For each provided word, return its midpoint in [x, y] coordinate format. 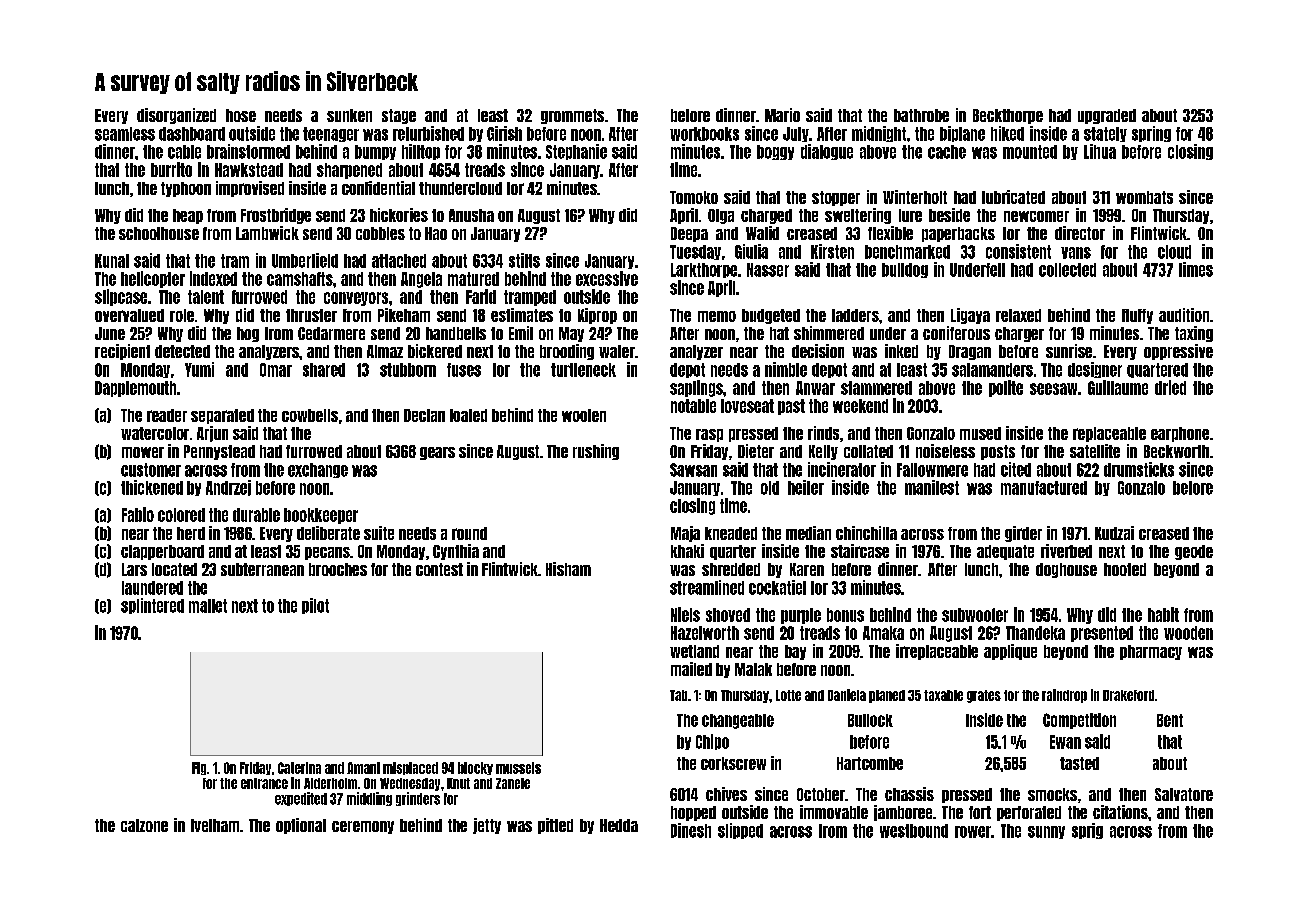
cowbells [310, 415]
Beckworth [1176, 451]
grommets [572, 116]
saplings [696, 388]
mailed [691, 669]
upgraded [1107, 116]
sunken [349, 115]
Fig [199, 768]
